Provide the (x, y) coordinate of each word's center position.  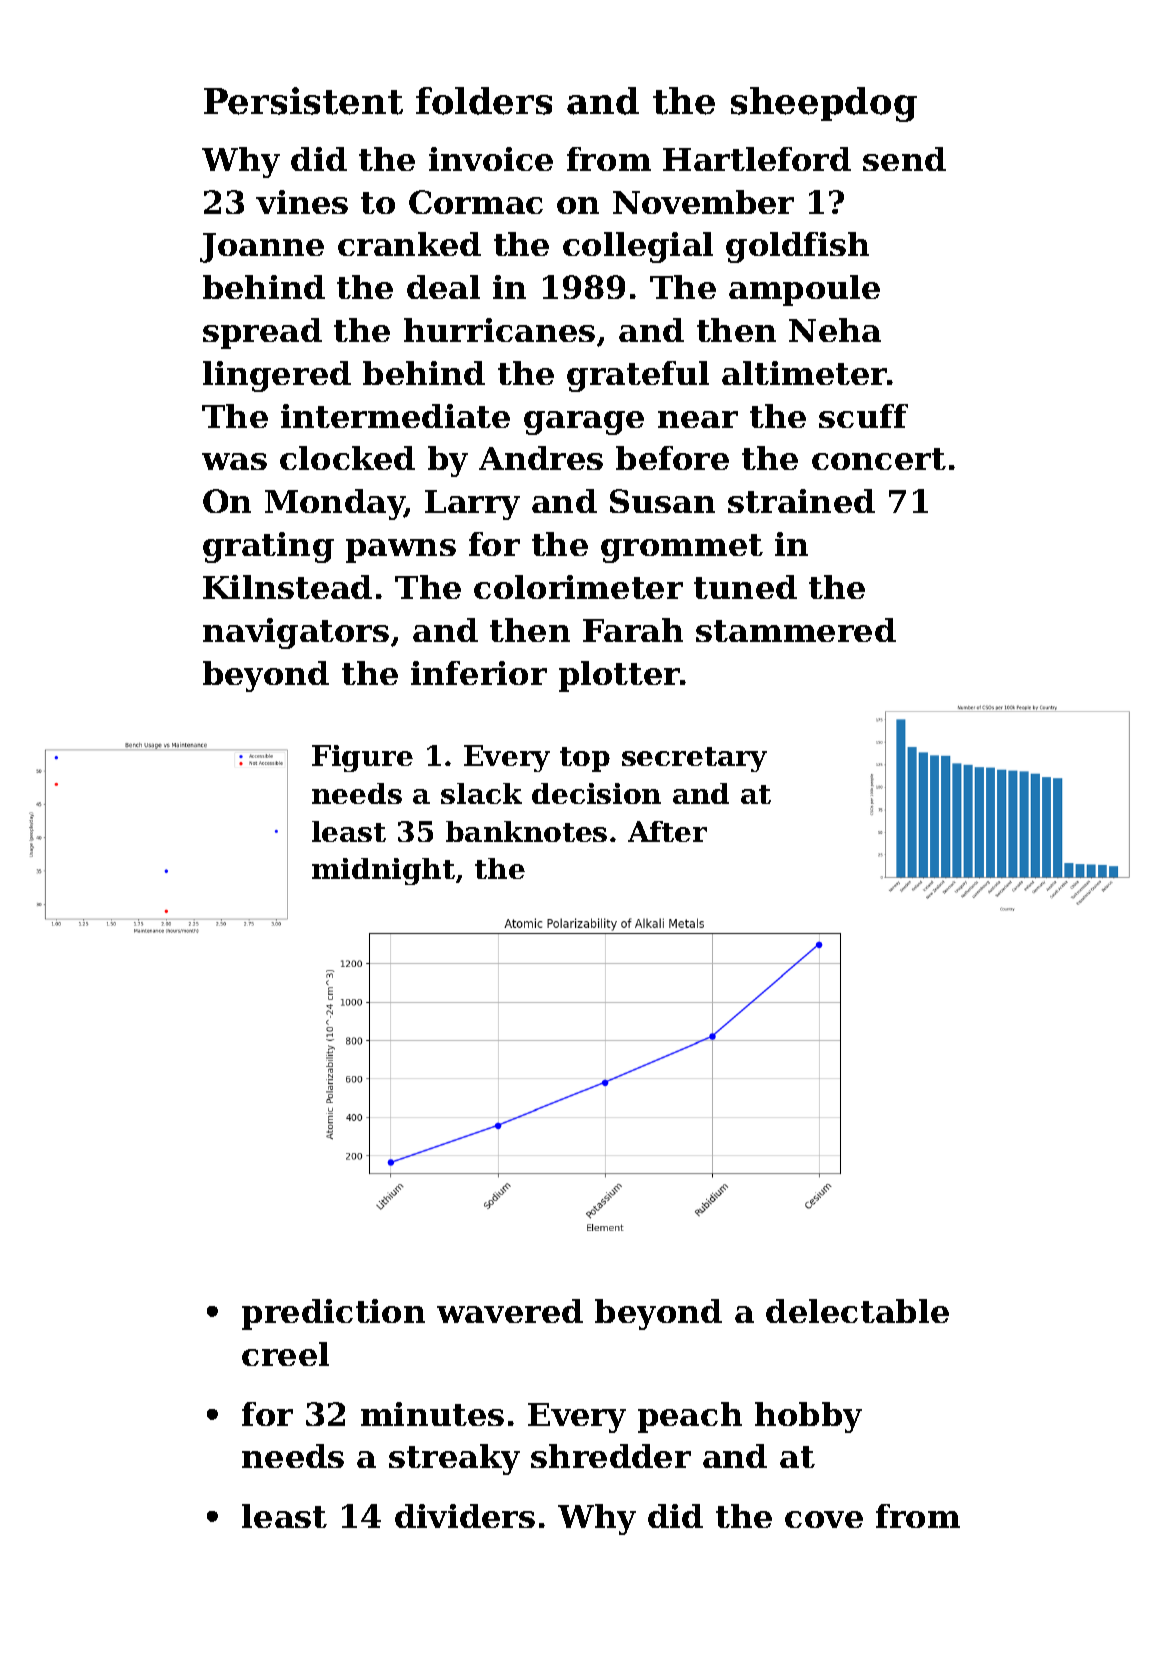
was (234, 461)
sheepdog (824, 104)
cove (824, 1519)
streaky (454, 1459)
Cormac (476, 202)
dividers (465, 1516)
